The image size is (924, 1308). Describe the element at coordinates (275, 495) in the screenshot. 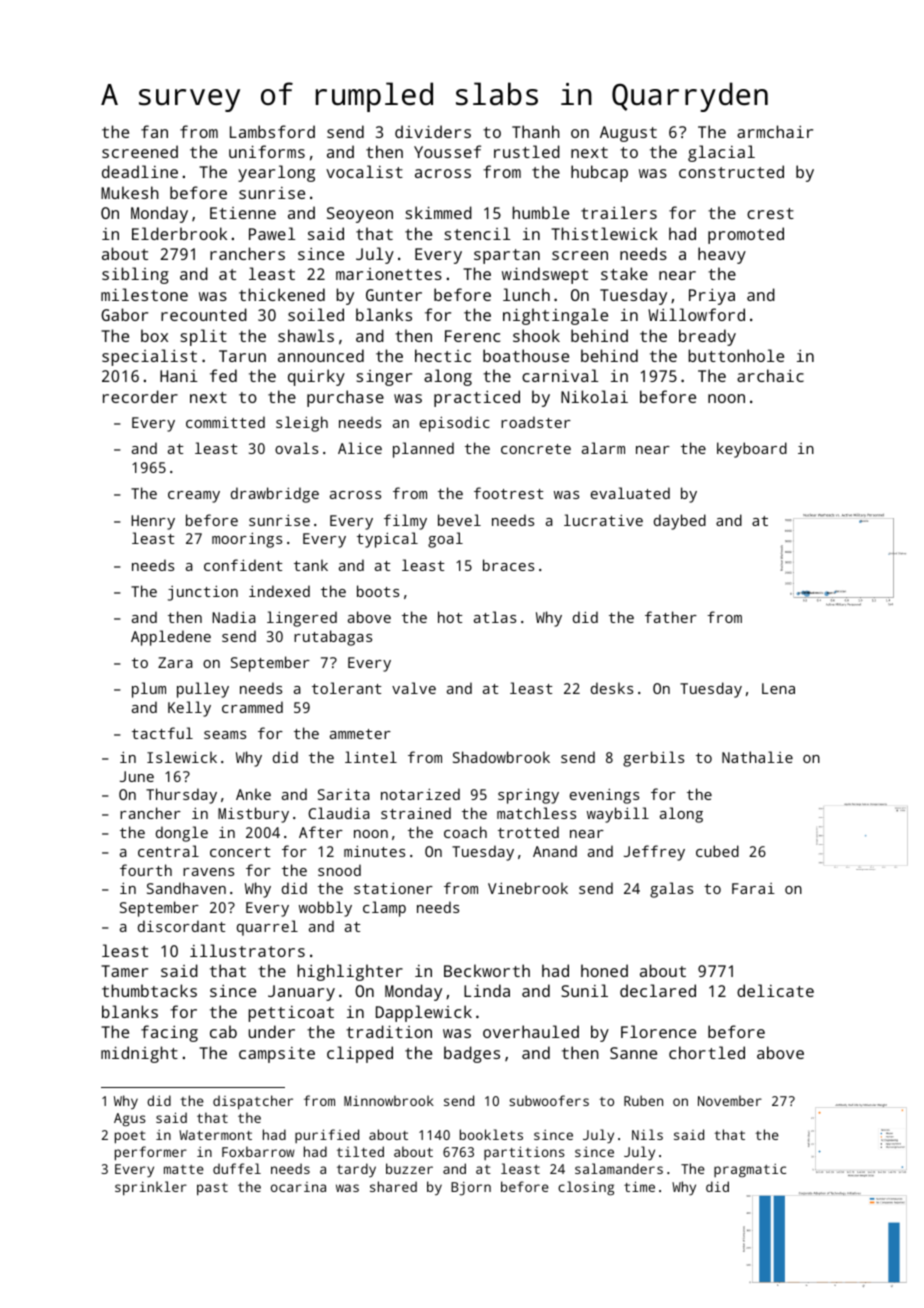

I see `drawbridge` at that location.
